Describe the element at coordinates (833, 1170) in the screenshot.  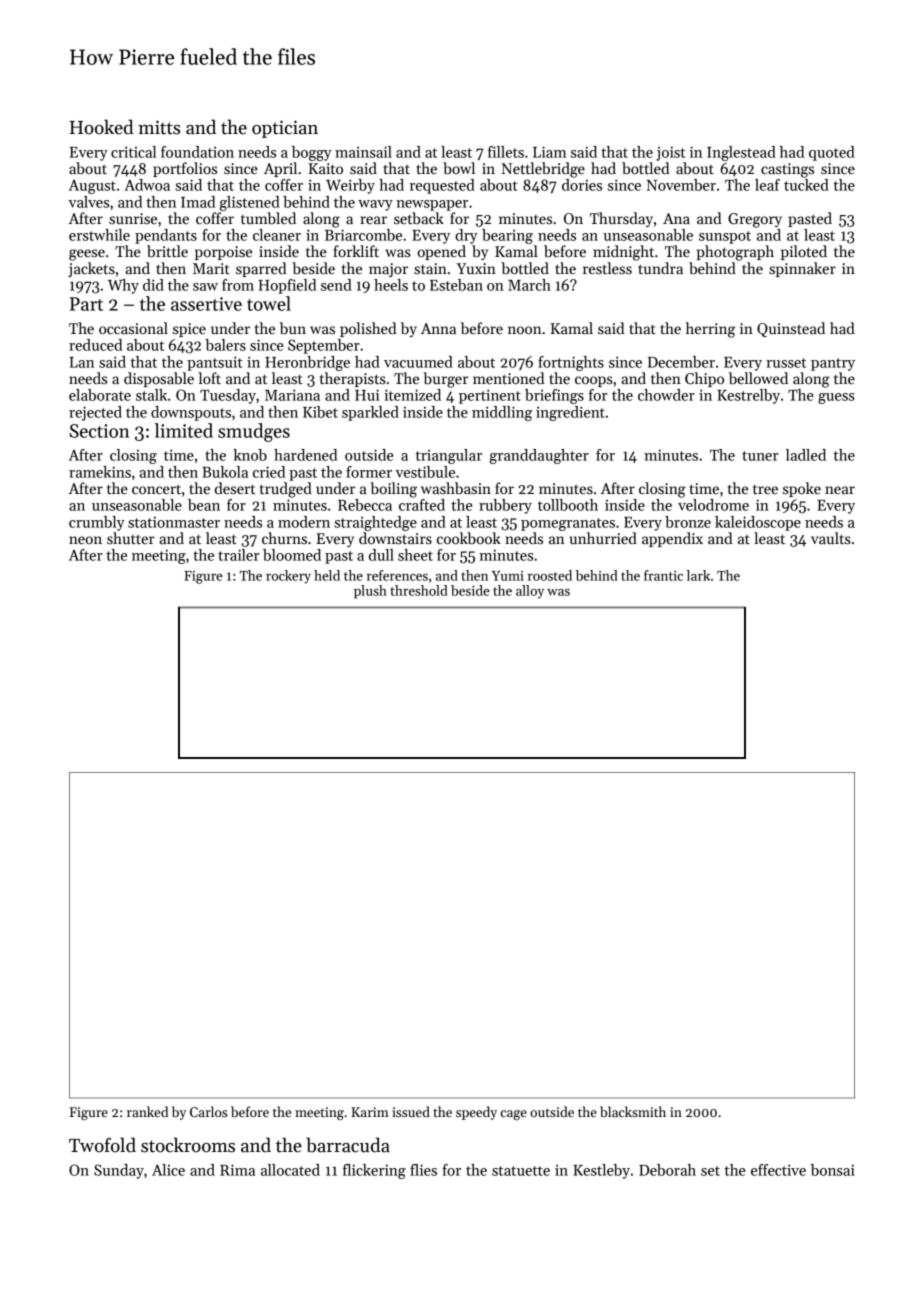
I see `bonsai` at that location.
